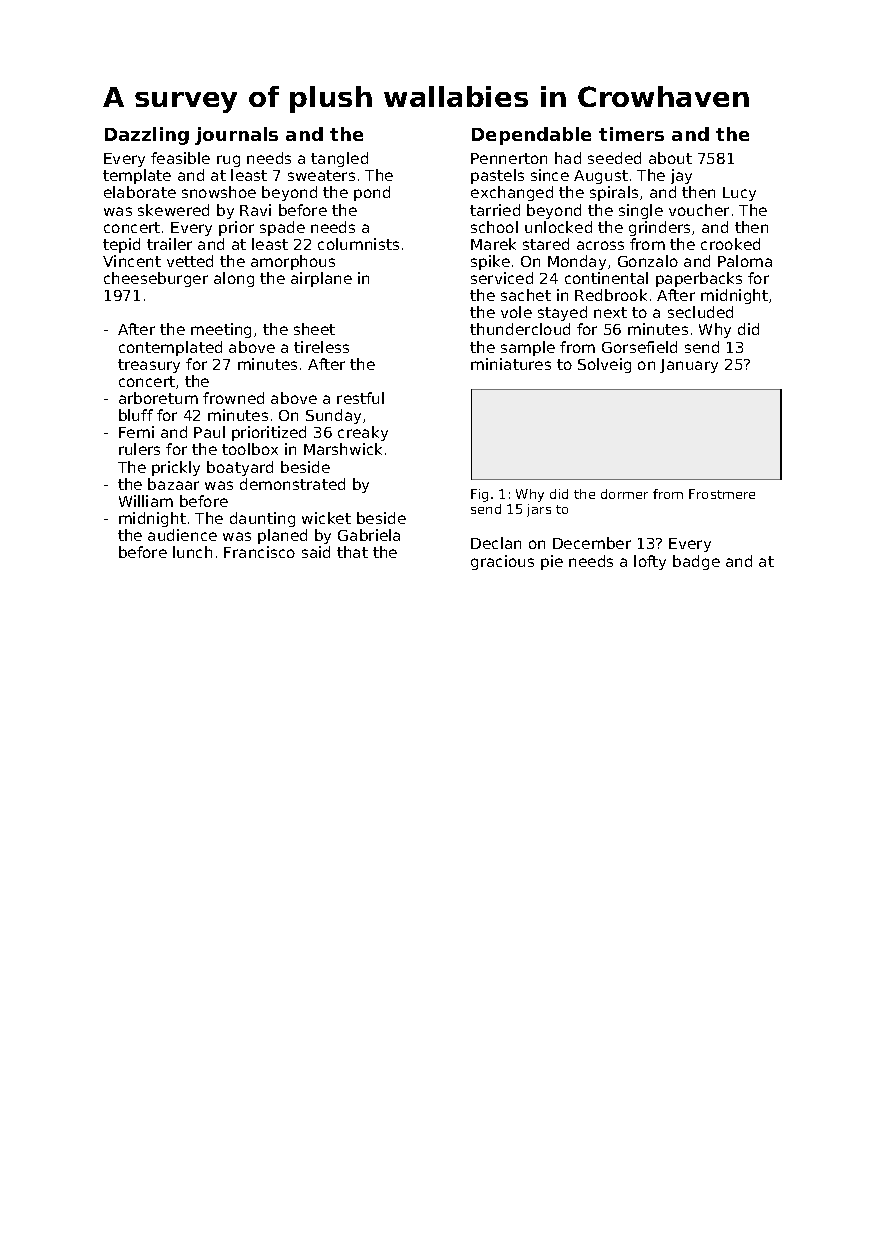  Describe the element at coordinates (722, 494) in the screenshot. I see `Frostmere` at that location.
